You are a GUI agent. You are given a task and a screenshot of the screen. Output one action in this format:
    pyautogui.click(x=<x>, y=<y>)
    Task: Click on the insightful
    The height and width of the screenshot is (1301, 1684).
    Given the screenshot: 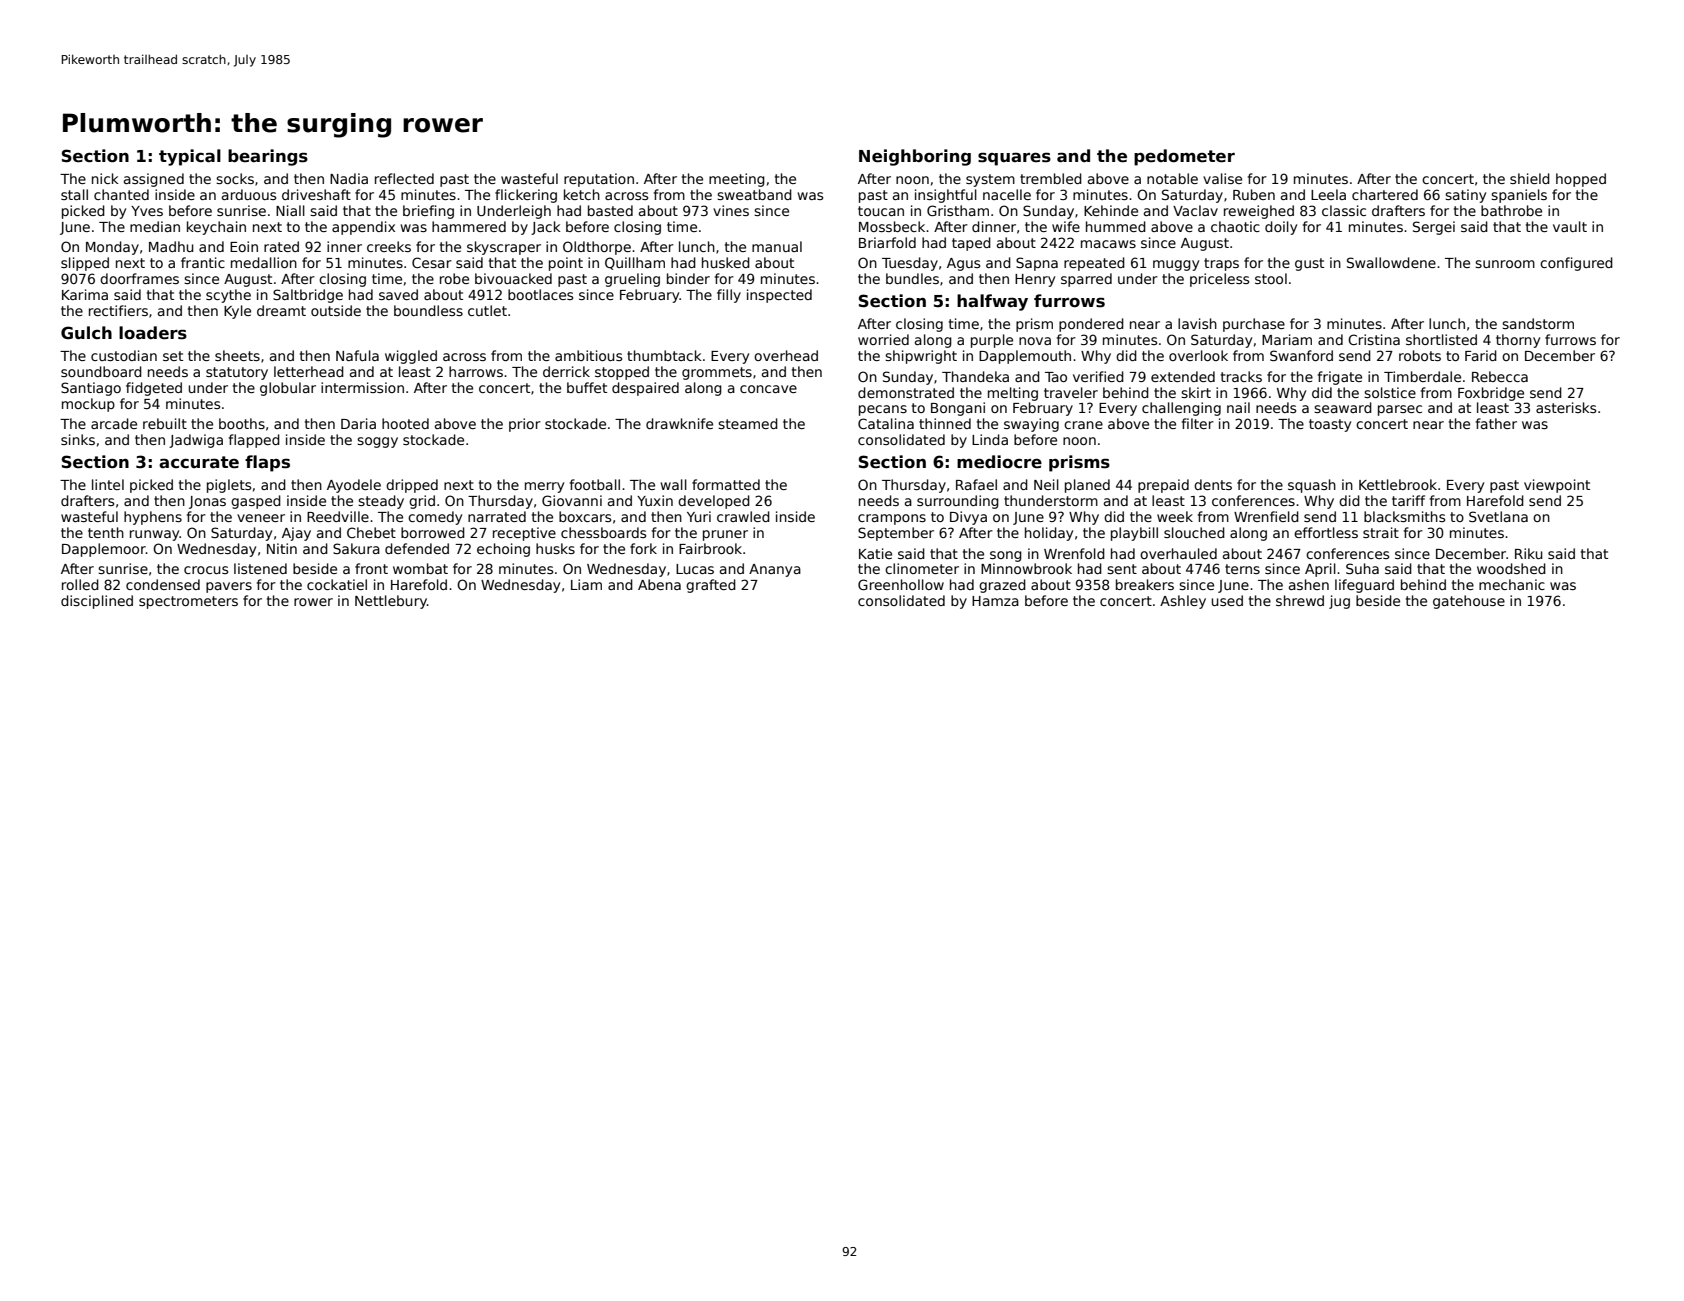 What is the action you would take?
    pyautogui.click(x=946, y=196)
